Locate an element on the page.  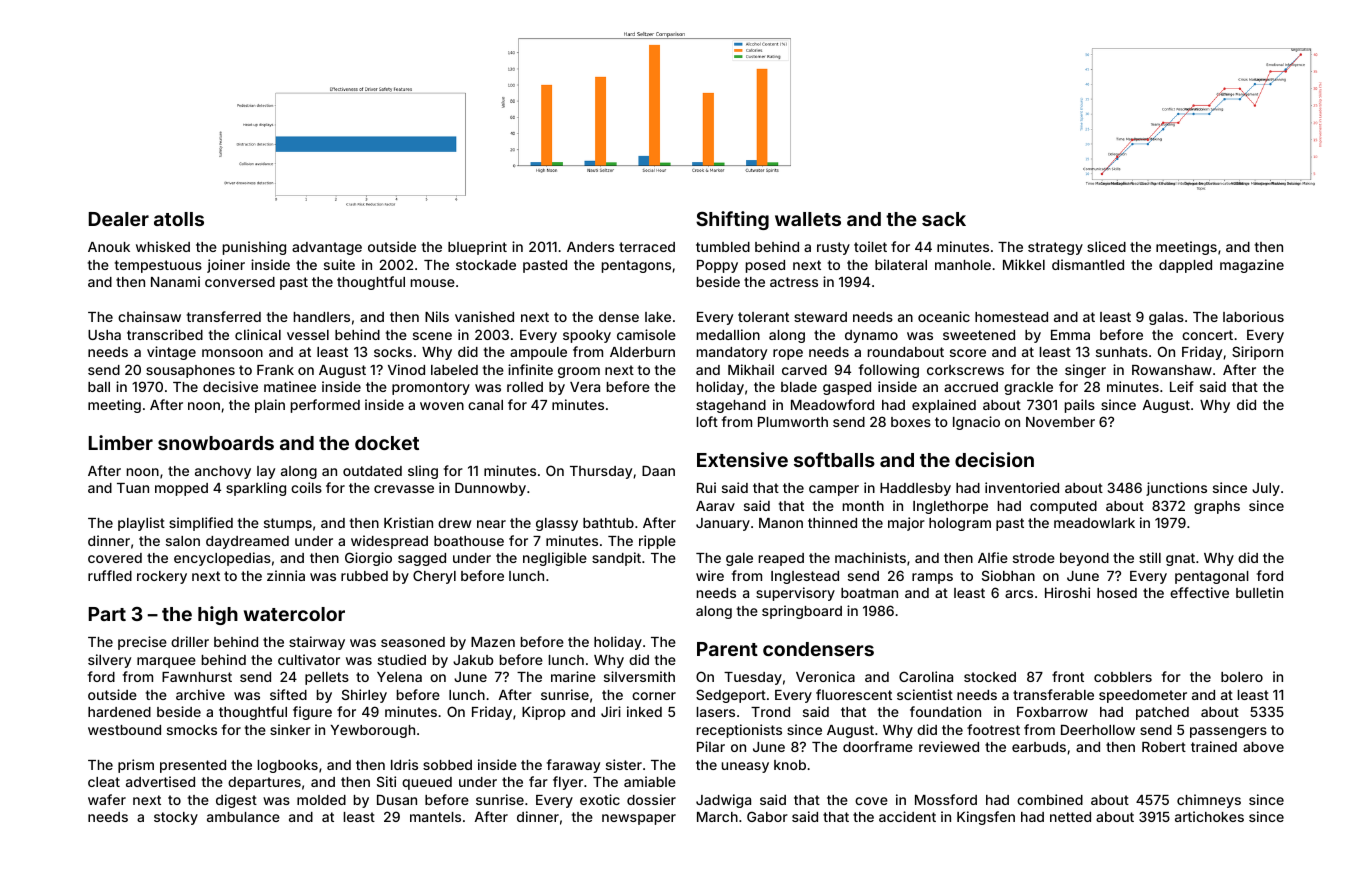
Frank is located at coordinates (275, 370).
